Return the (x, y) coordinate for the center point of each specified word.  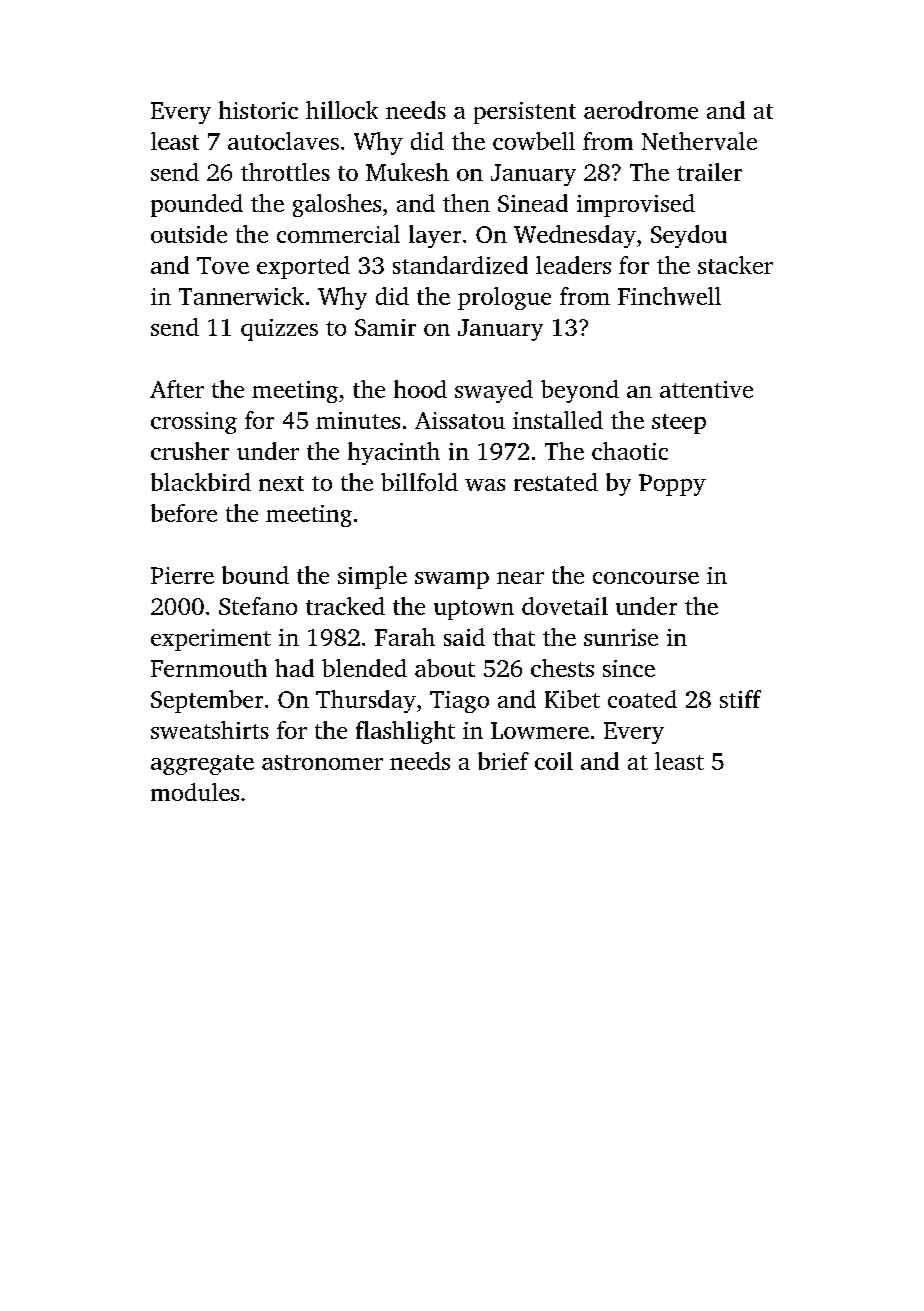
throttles (285, 172)
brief (503, 761)
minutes (358, 420)
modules (195, 792)
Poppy (672, 485)
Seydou (689, 236)
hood (420, 389)
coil (554, 761)
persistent (525, 113)
